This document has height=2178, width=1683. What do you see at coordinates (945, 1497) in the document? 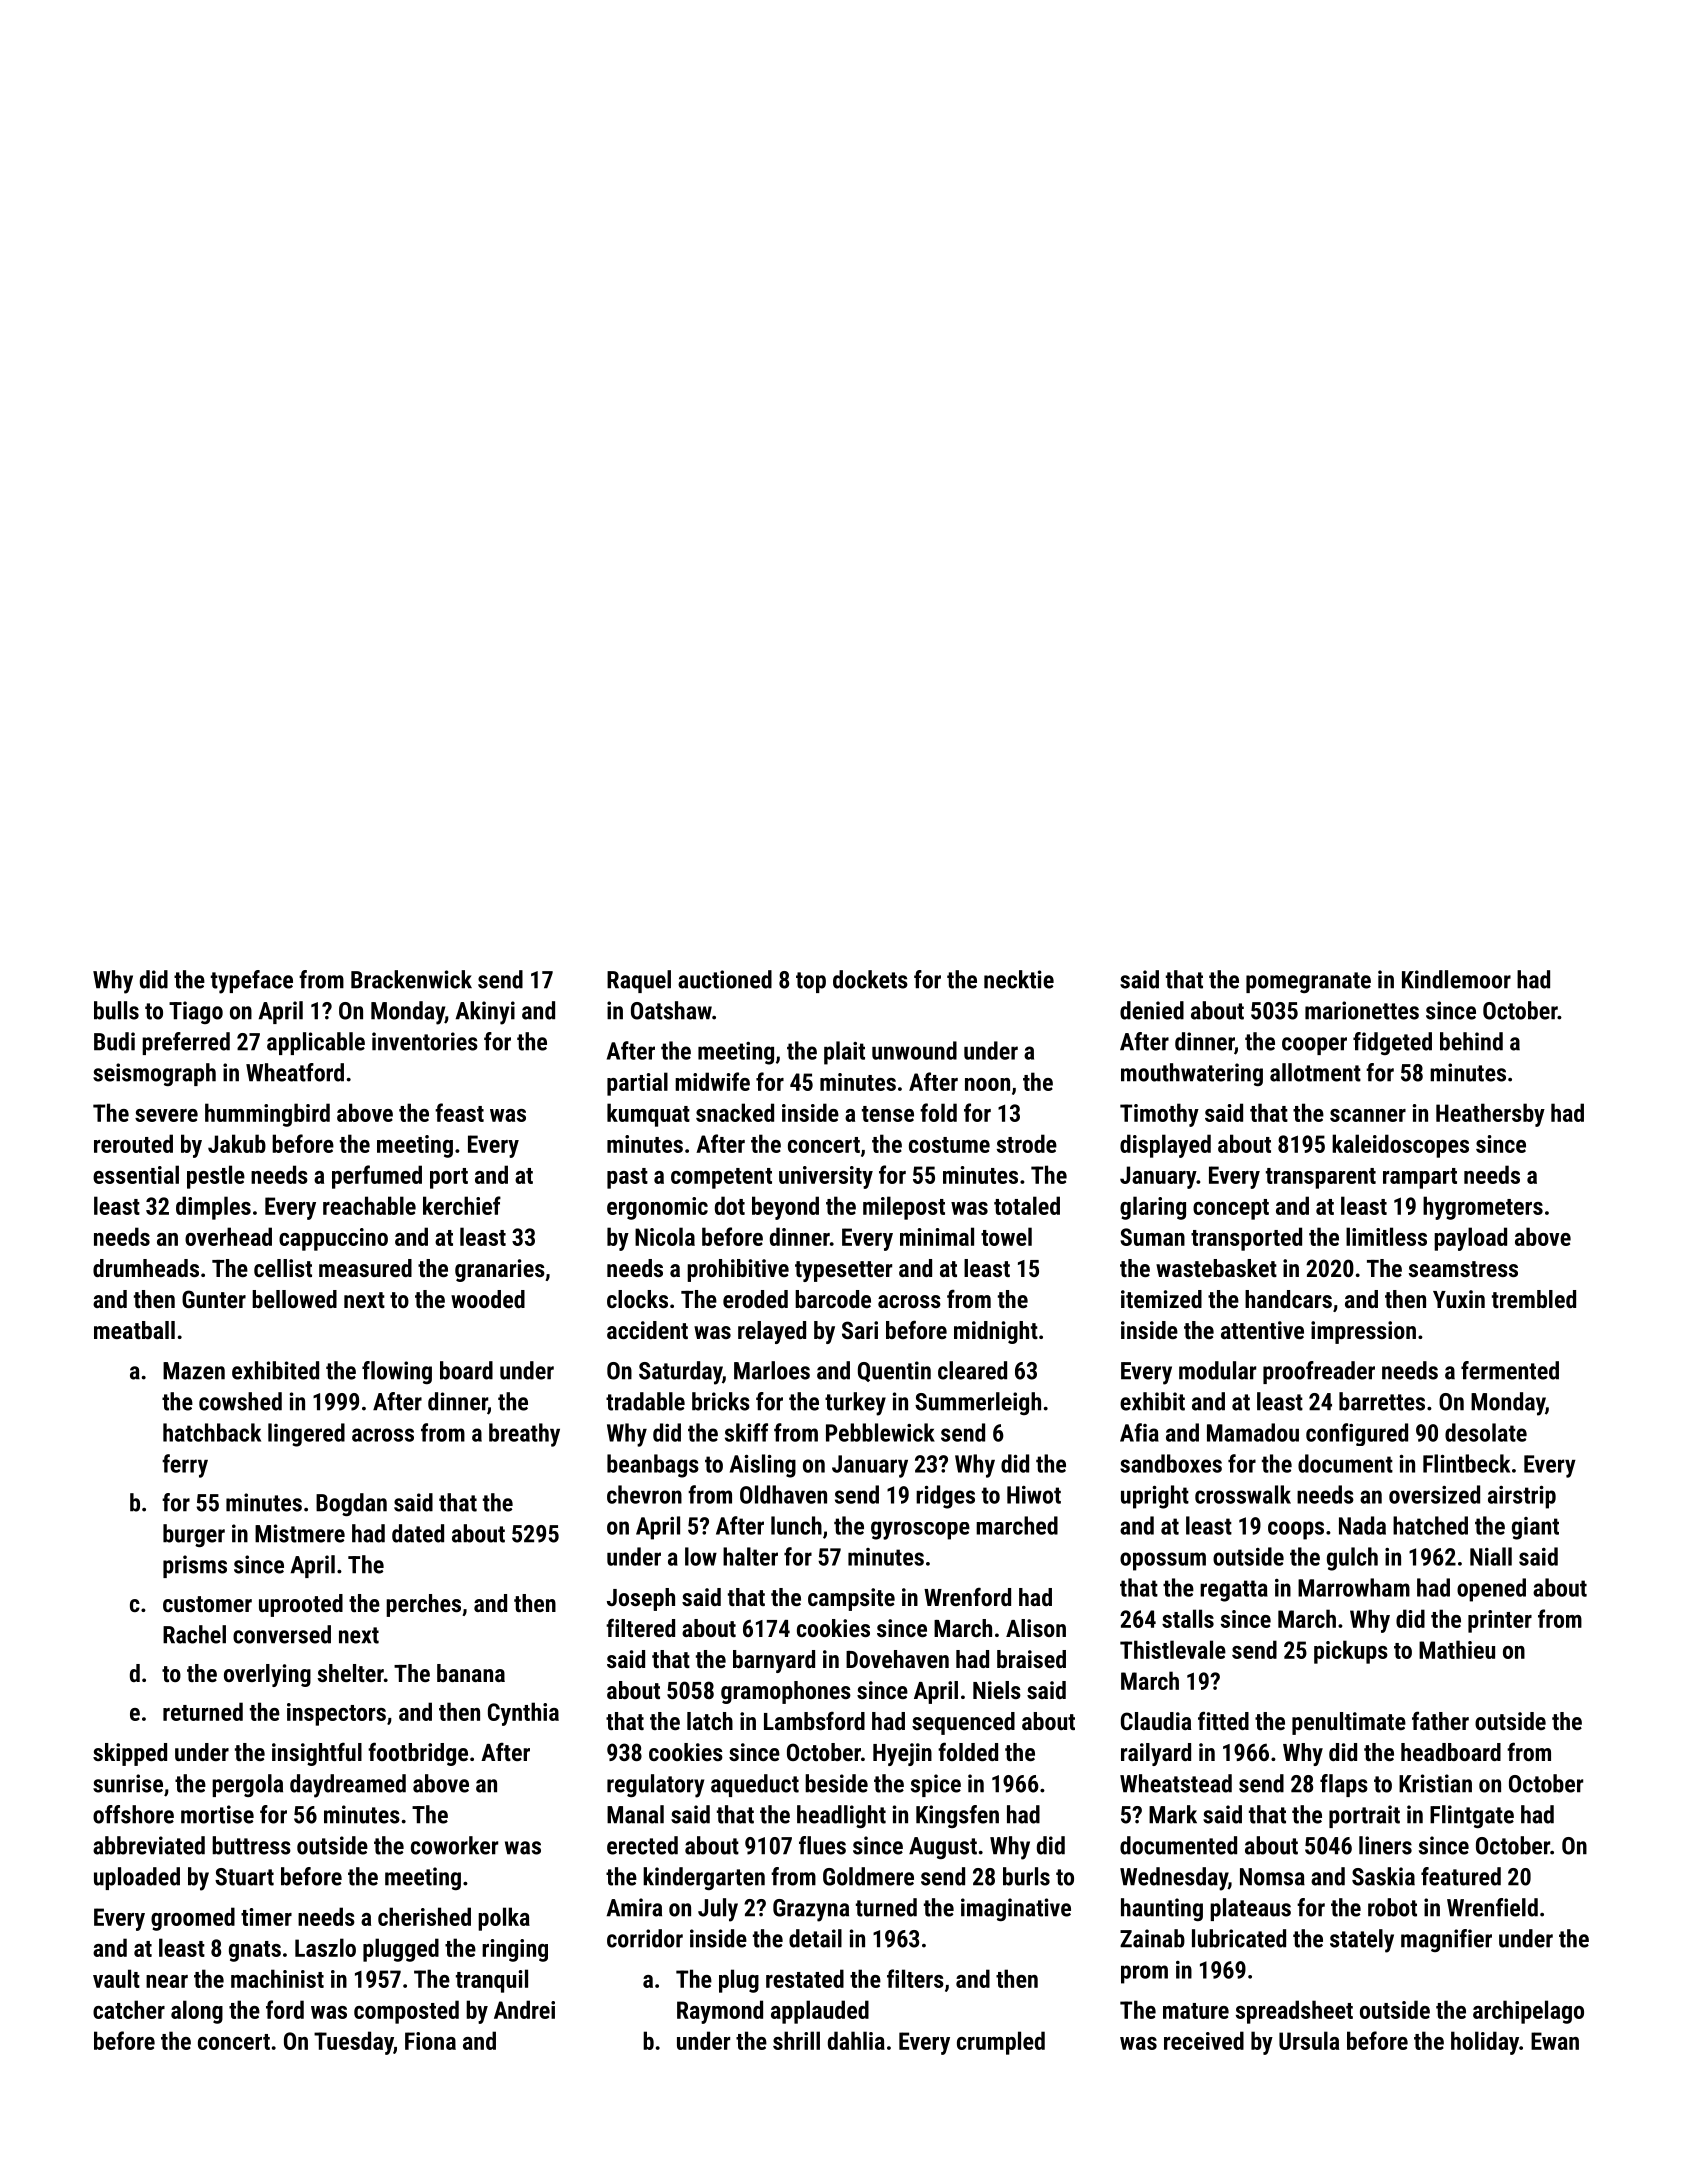
I see `ridges` at bounding box center [945, 1497].
